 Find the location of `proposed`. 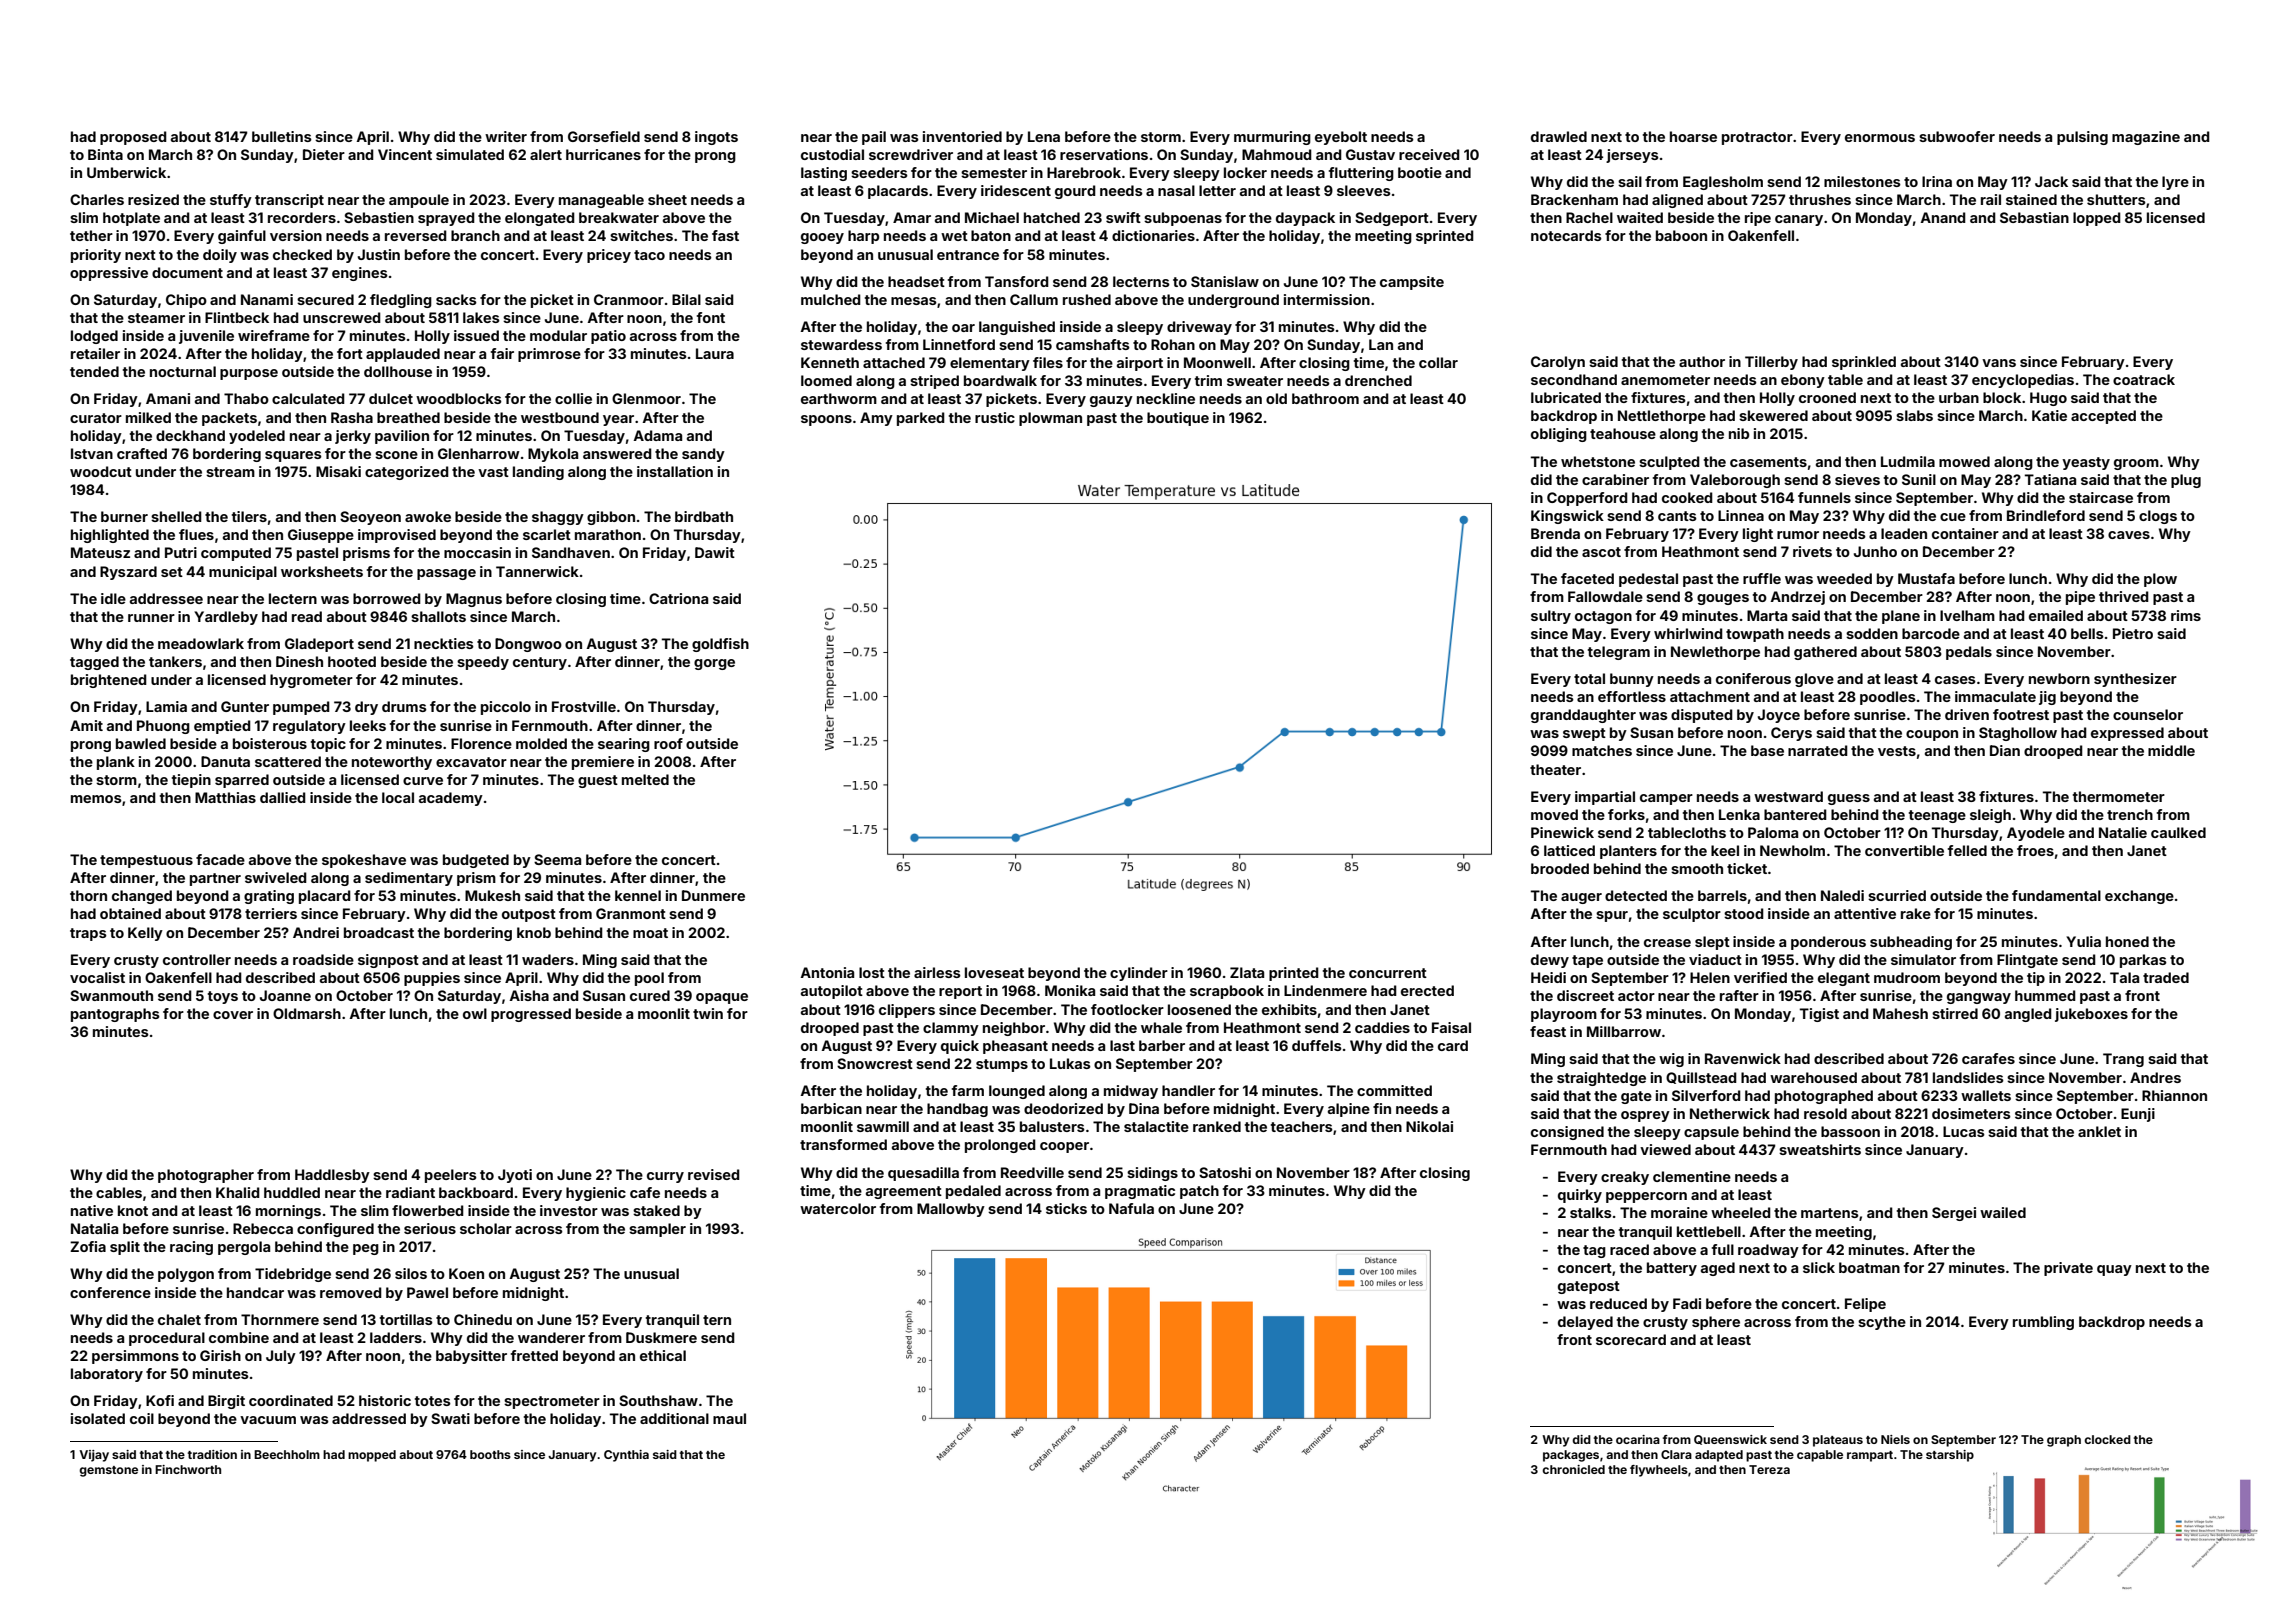

proposed is located at coordinates (133, 138).
